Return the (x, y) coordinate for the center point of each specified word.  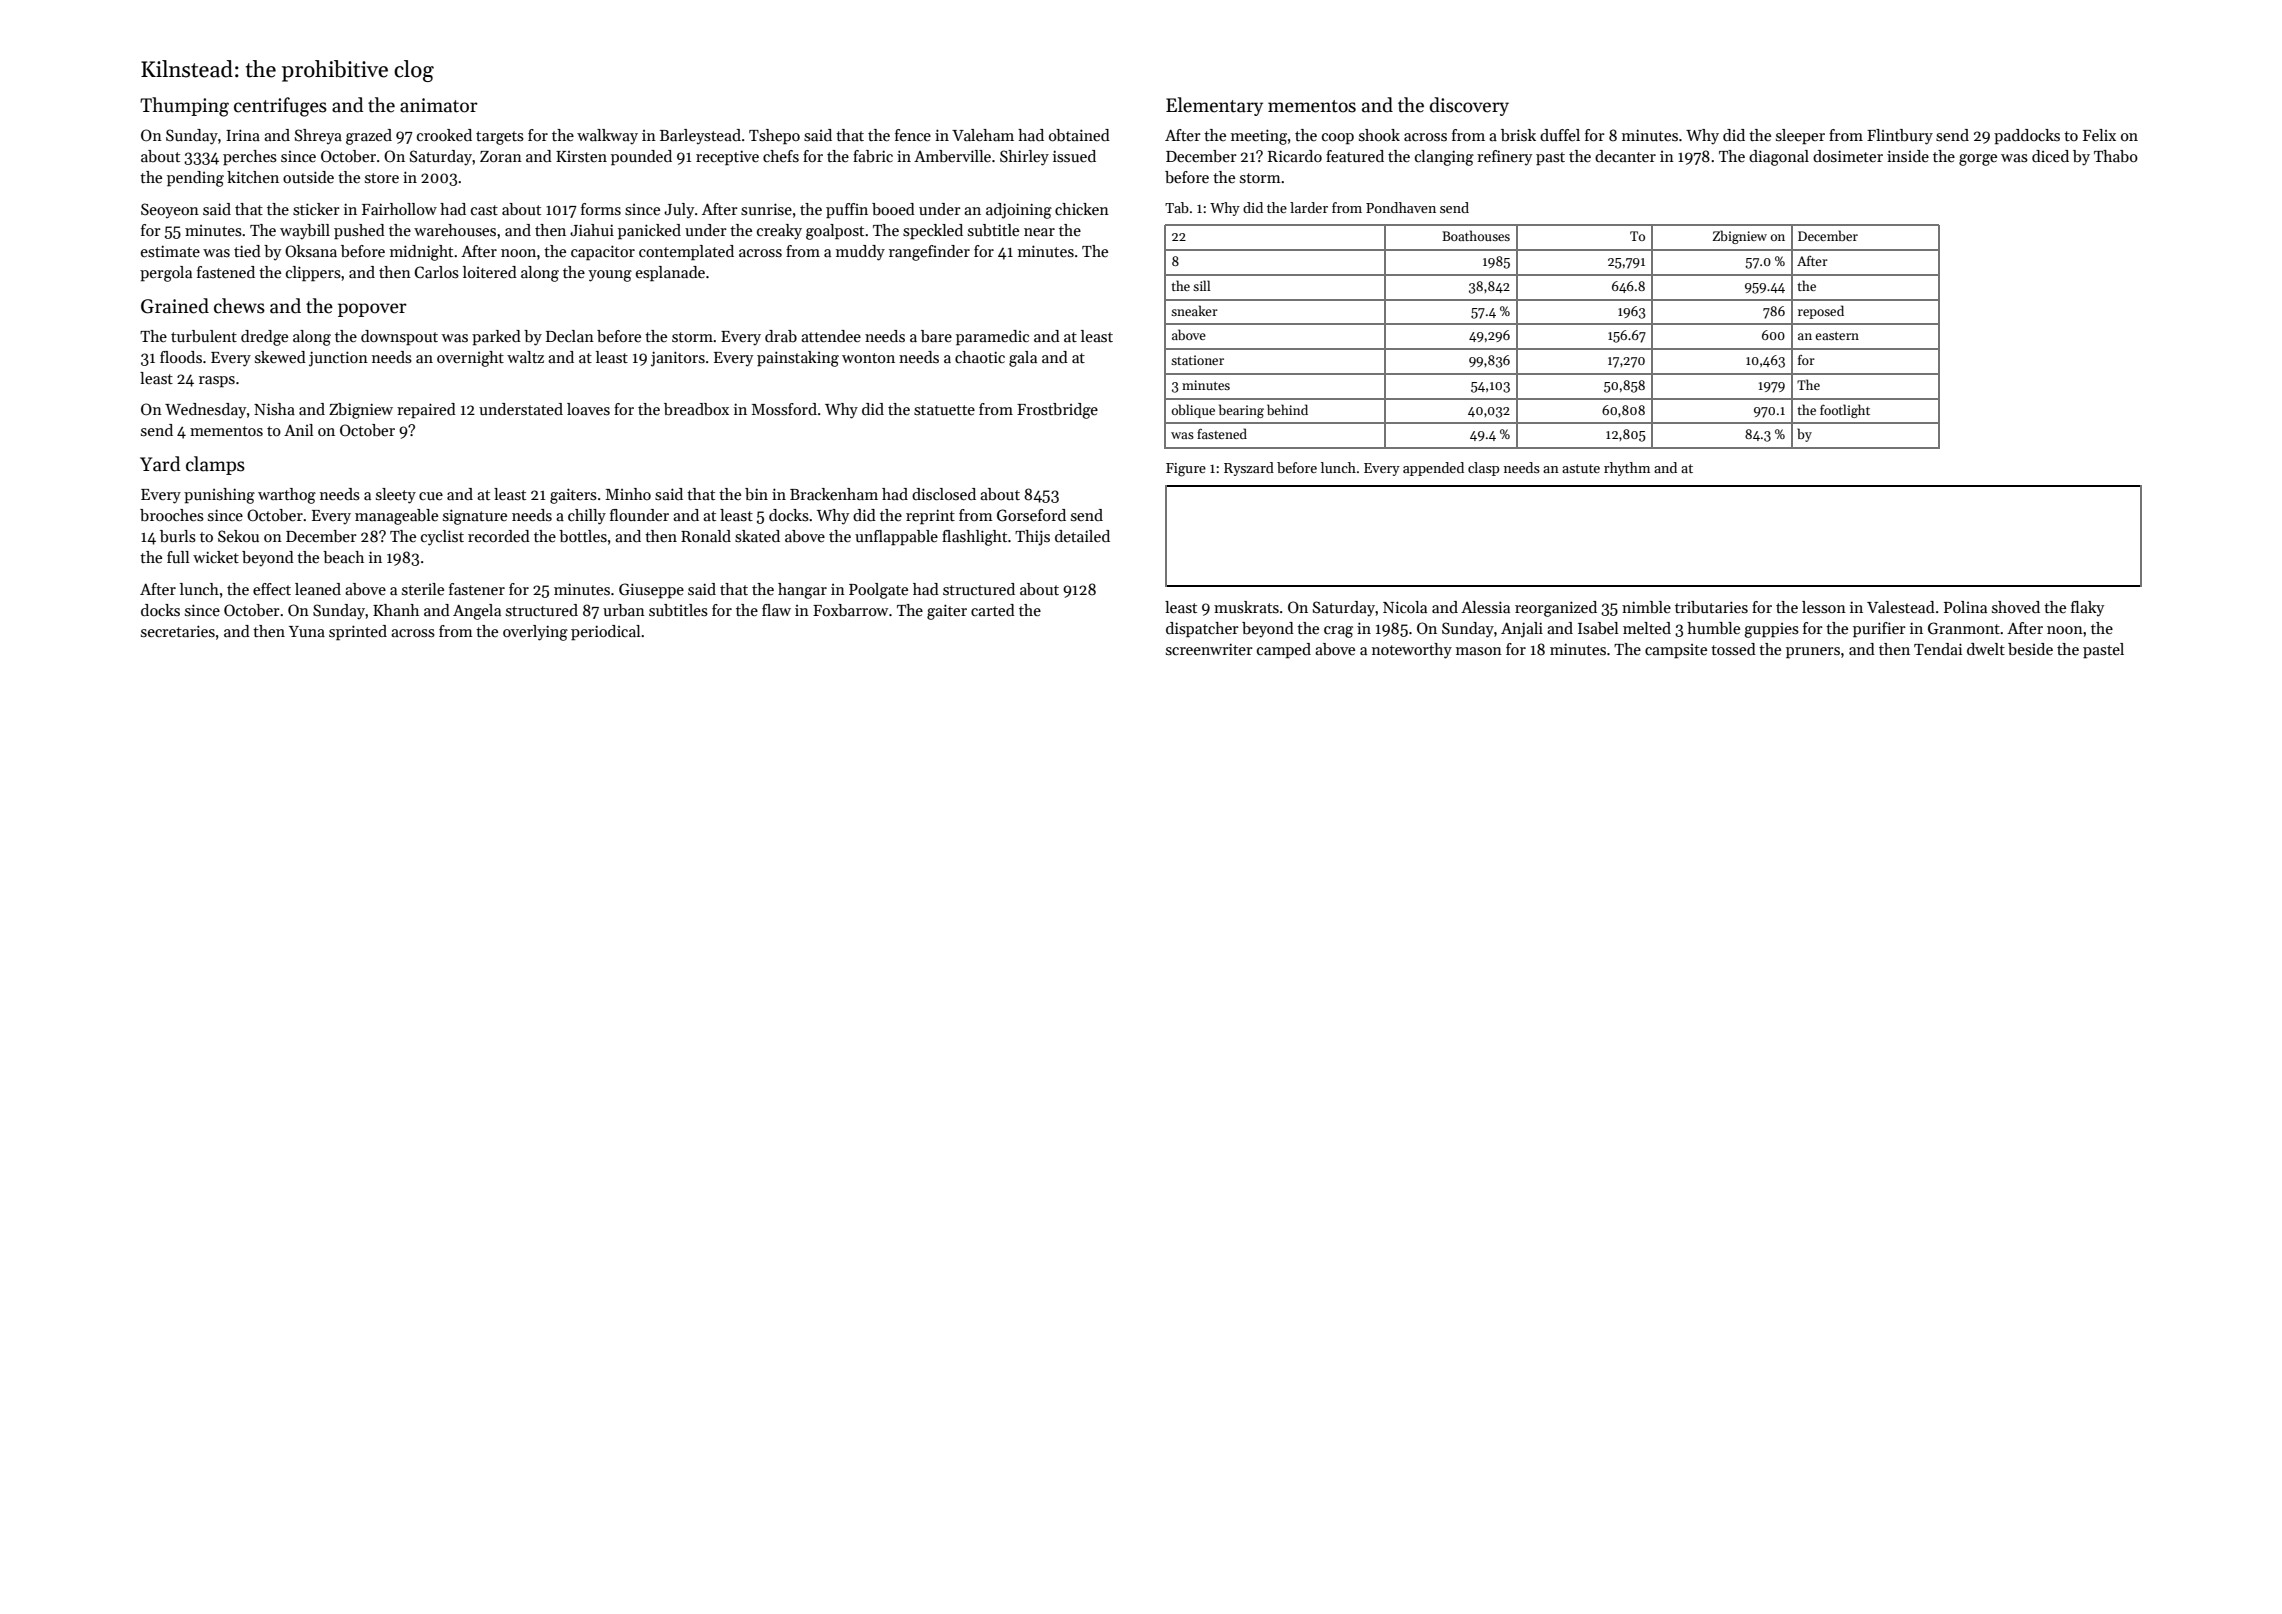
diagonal (1779, 158)
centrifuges (280, 107)
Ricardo (1295, 156)
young (610, 276)
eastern (1837, 336)
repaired (426, 411)
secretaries (178, 631)
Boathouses (1476, 235)
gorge (1978, 160)
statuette (944, 410)
